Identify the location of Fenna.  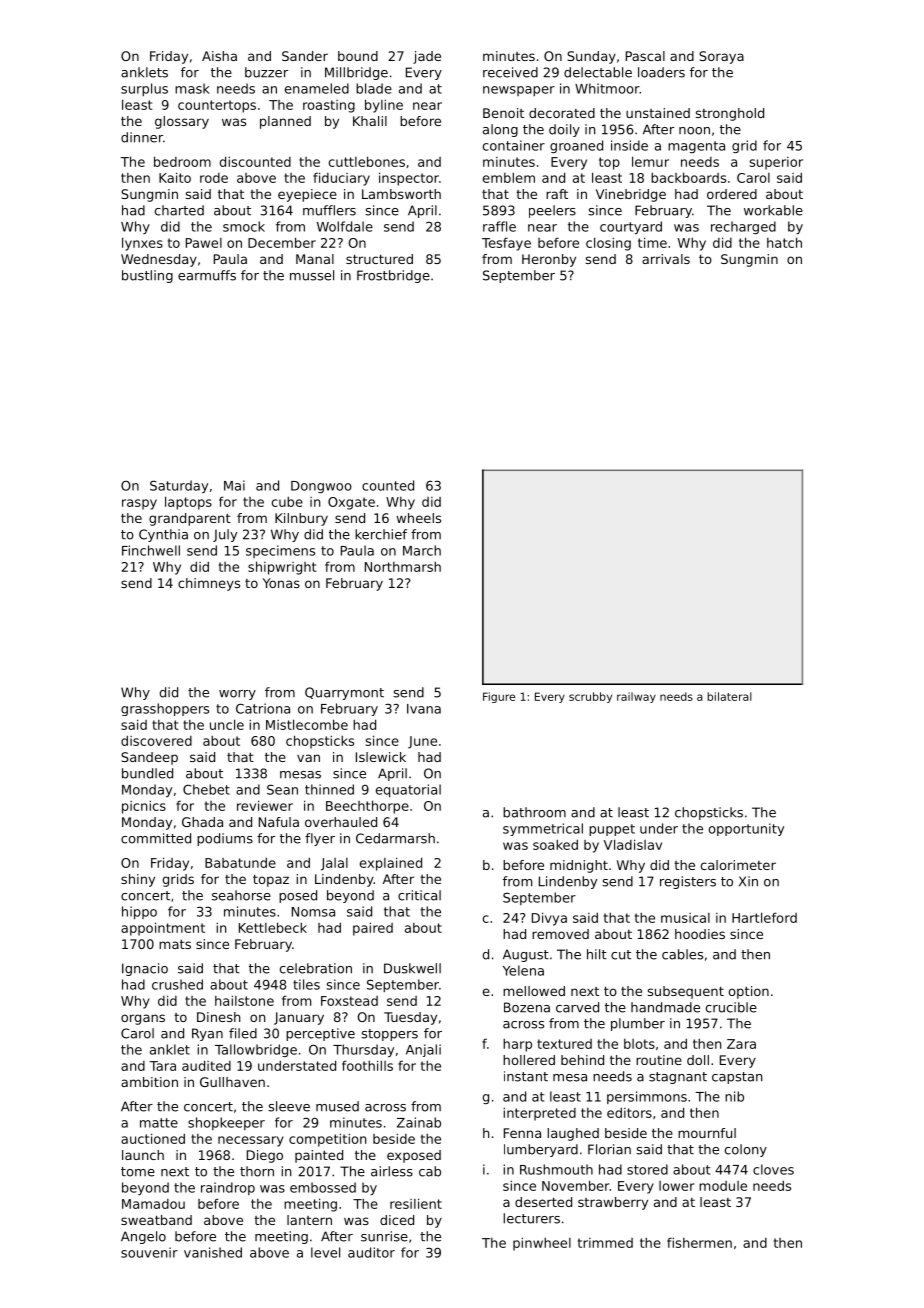
(522, 1133).
